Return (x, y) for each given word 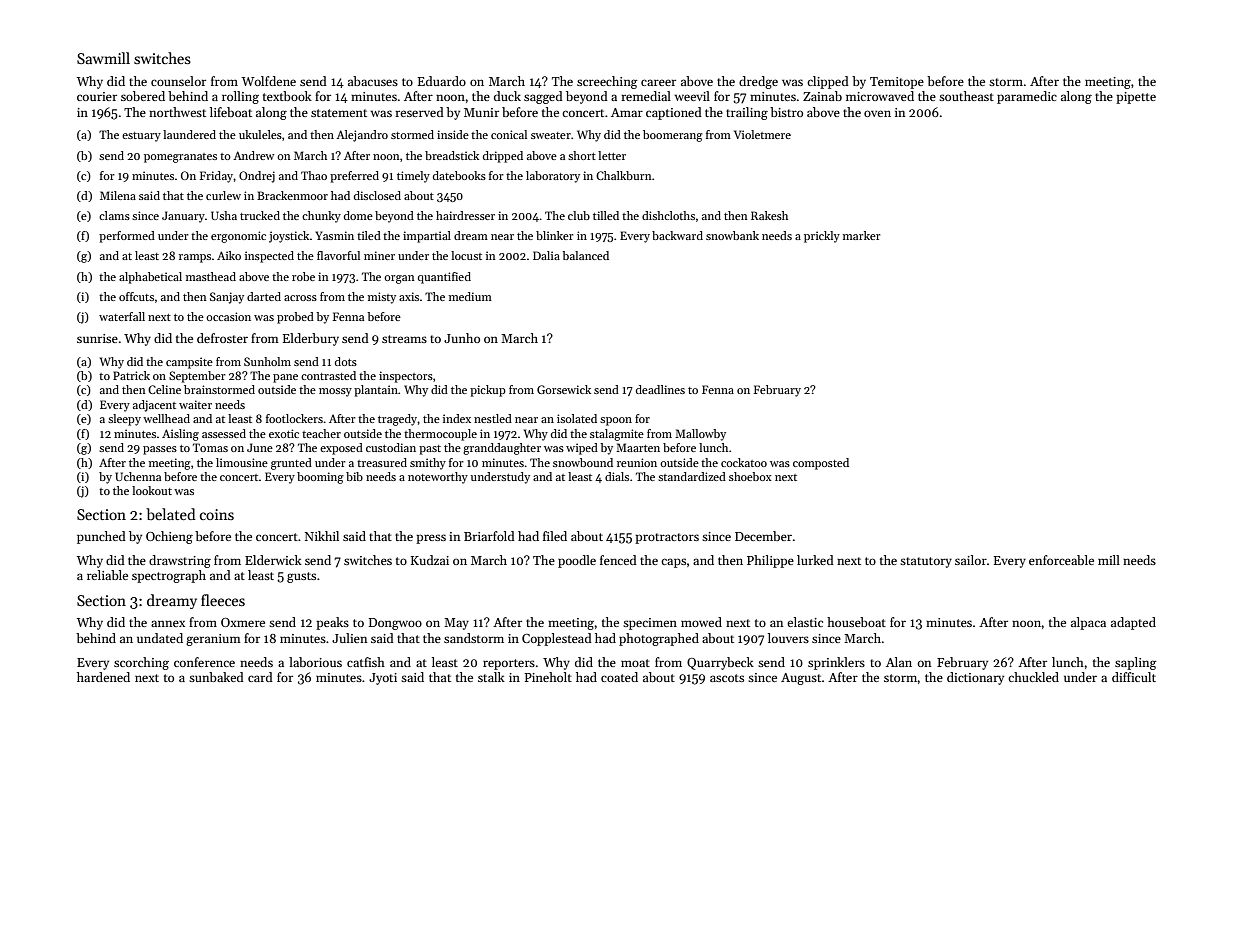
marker (862, 235)
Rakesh (769, 215)
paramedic (1027, 97)
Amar (627, 112)
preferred (354, 177)
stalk (491, 677)
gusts (301, 577)
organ (399, 279)
